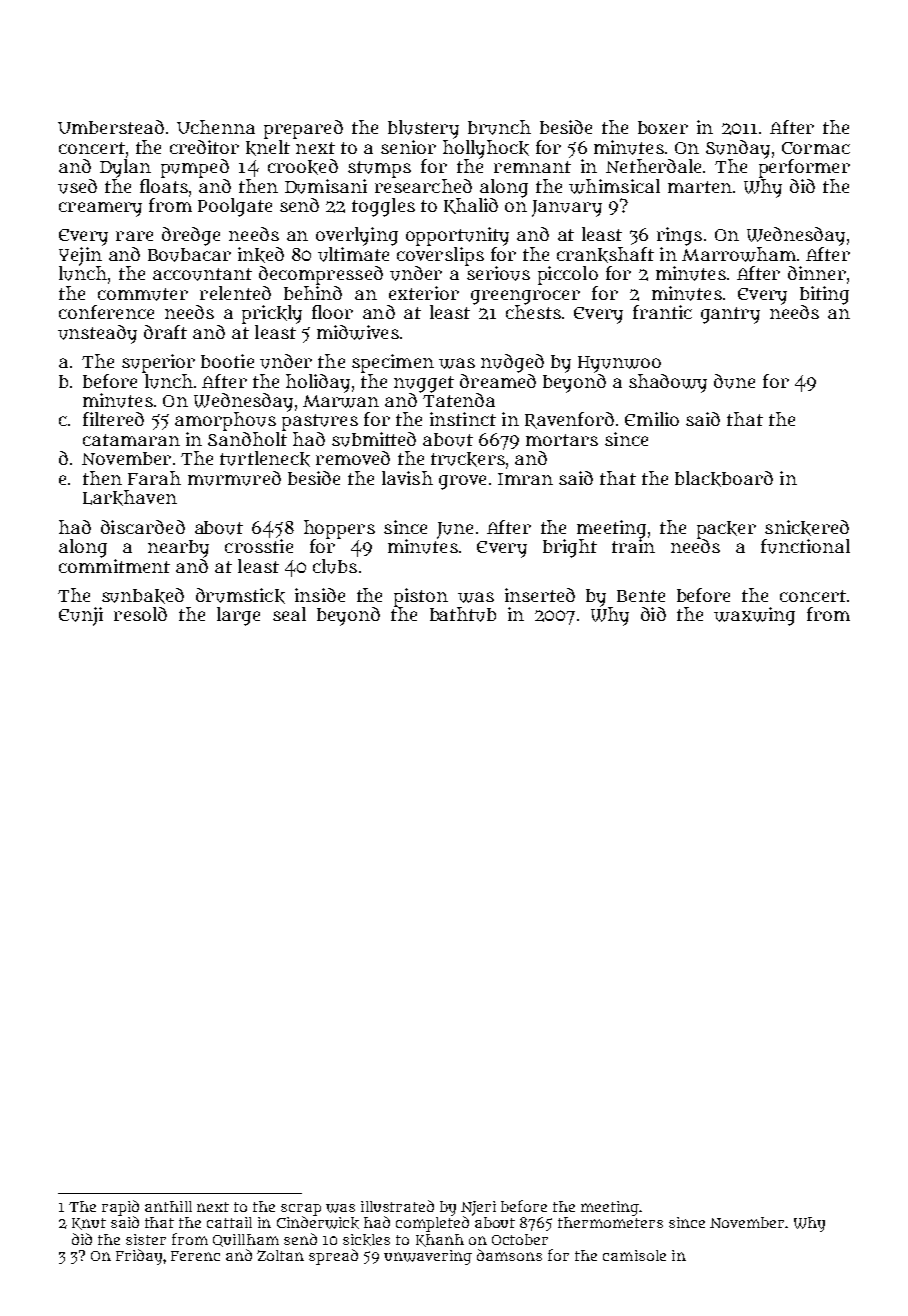  What do you see at coordinates (289, 614) in the screenshot?
I see `seal` at bounding box center [289, 614].
